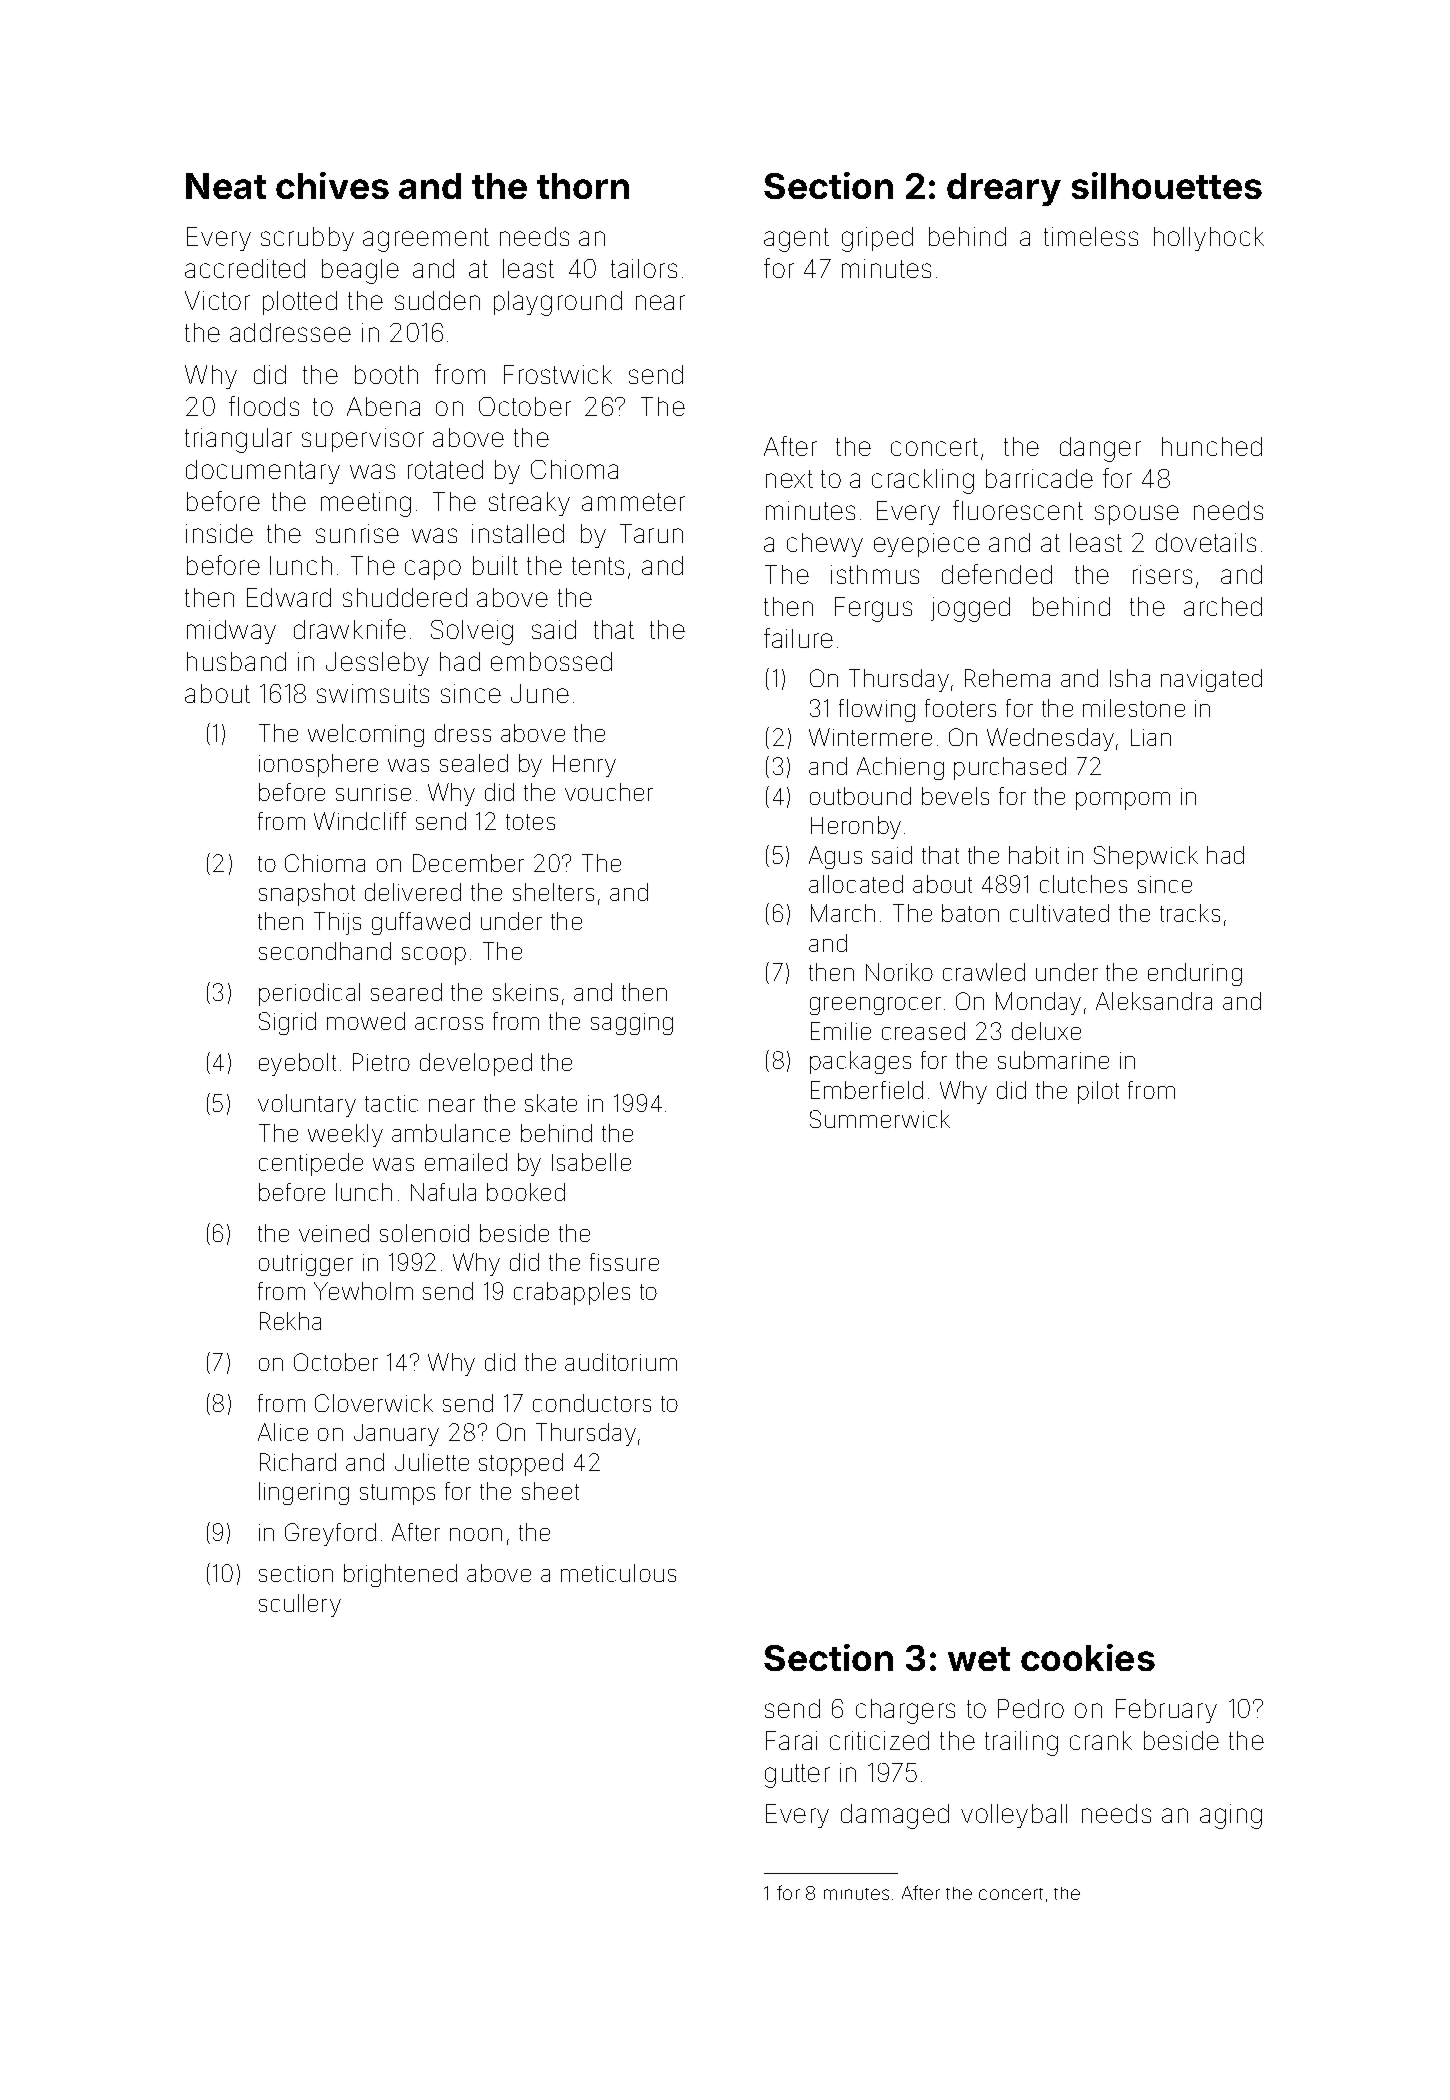 The width and height of the image is (1450, 2100). Describe the element at coordinates (1146, 857) in the image. I see `Shepwick` at that location.
